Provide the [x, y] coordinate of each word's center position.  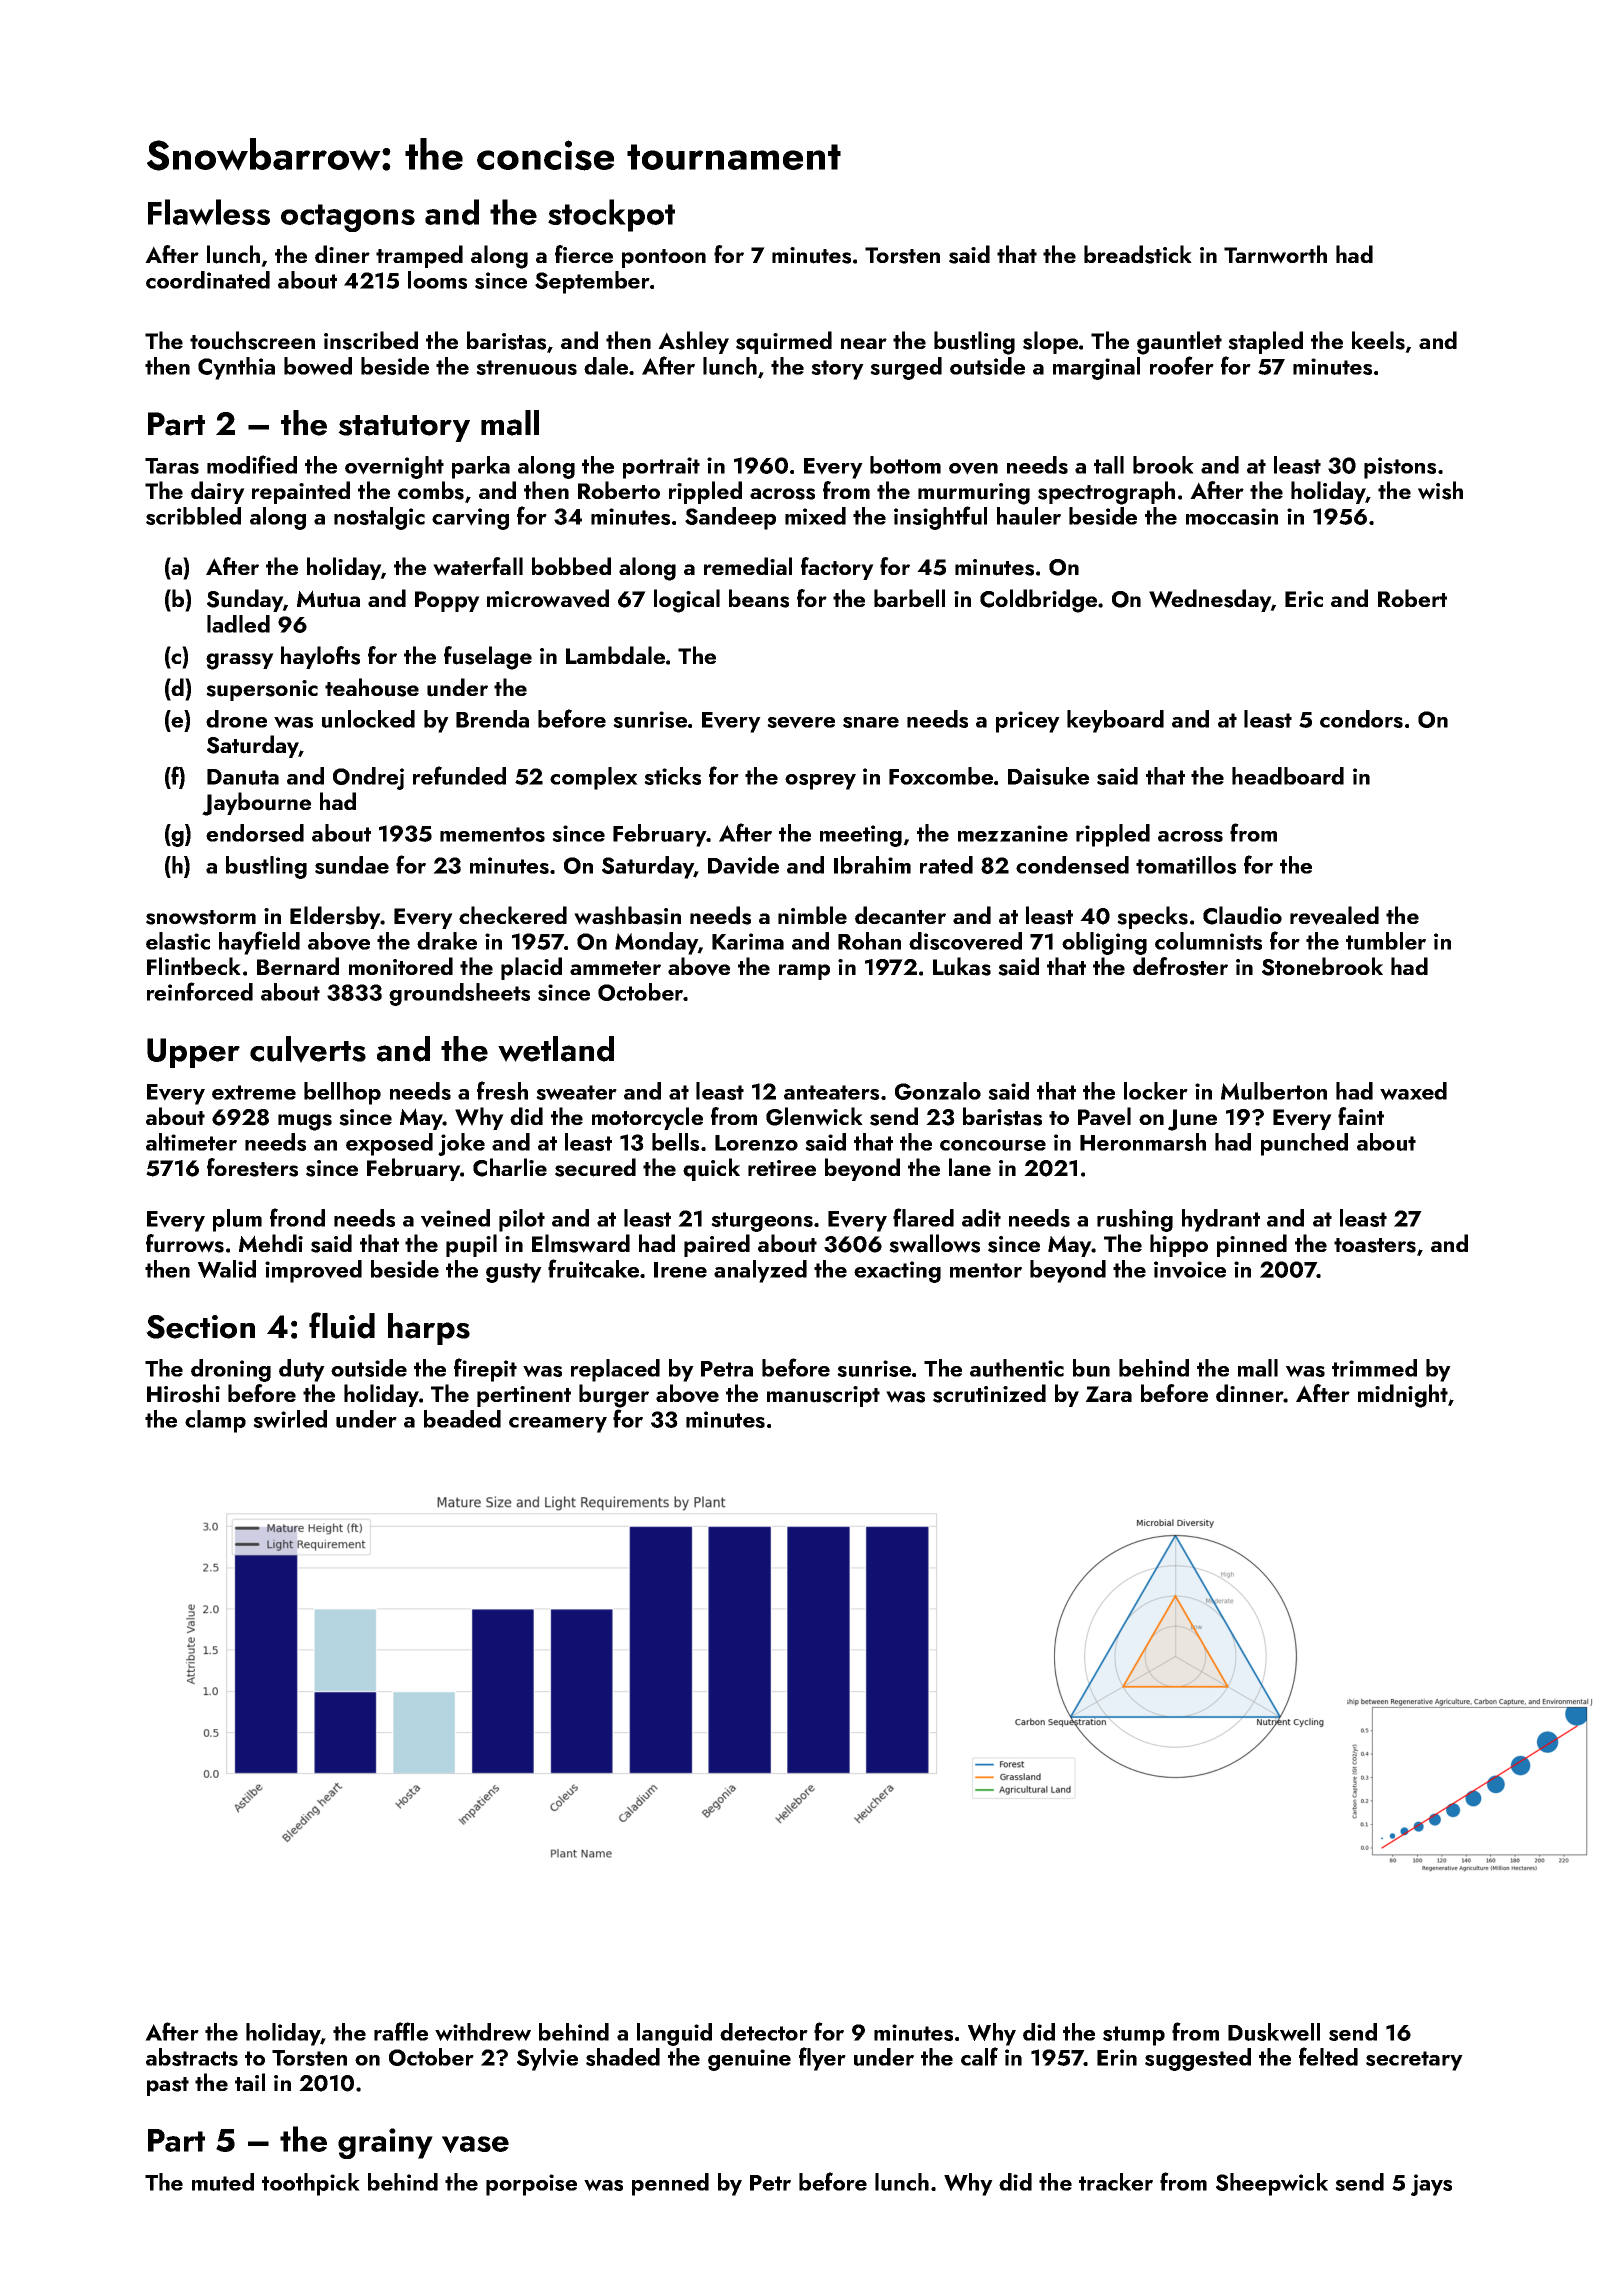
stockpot [611, 215]
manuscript [823, 1396]
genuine [749, 2060]
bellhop [342, 1093]
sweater [576, 1092]
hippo [1179, 1245]
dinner [1250, 1393]
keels [1378, 340]
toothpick [311, 2184]
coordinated [208, 280]
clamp [215, 1421]
